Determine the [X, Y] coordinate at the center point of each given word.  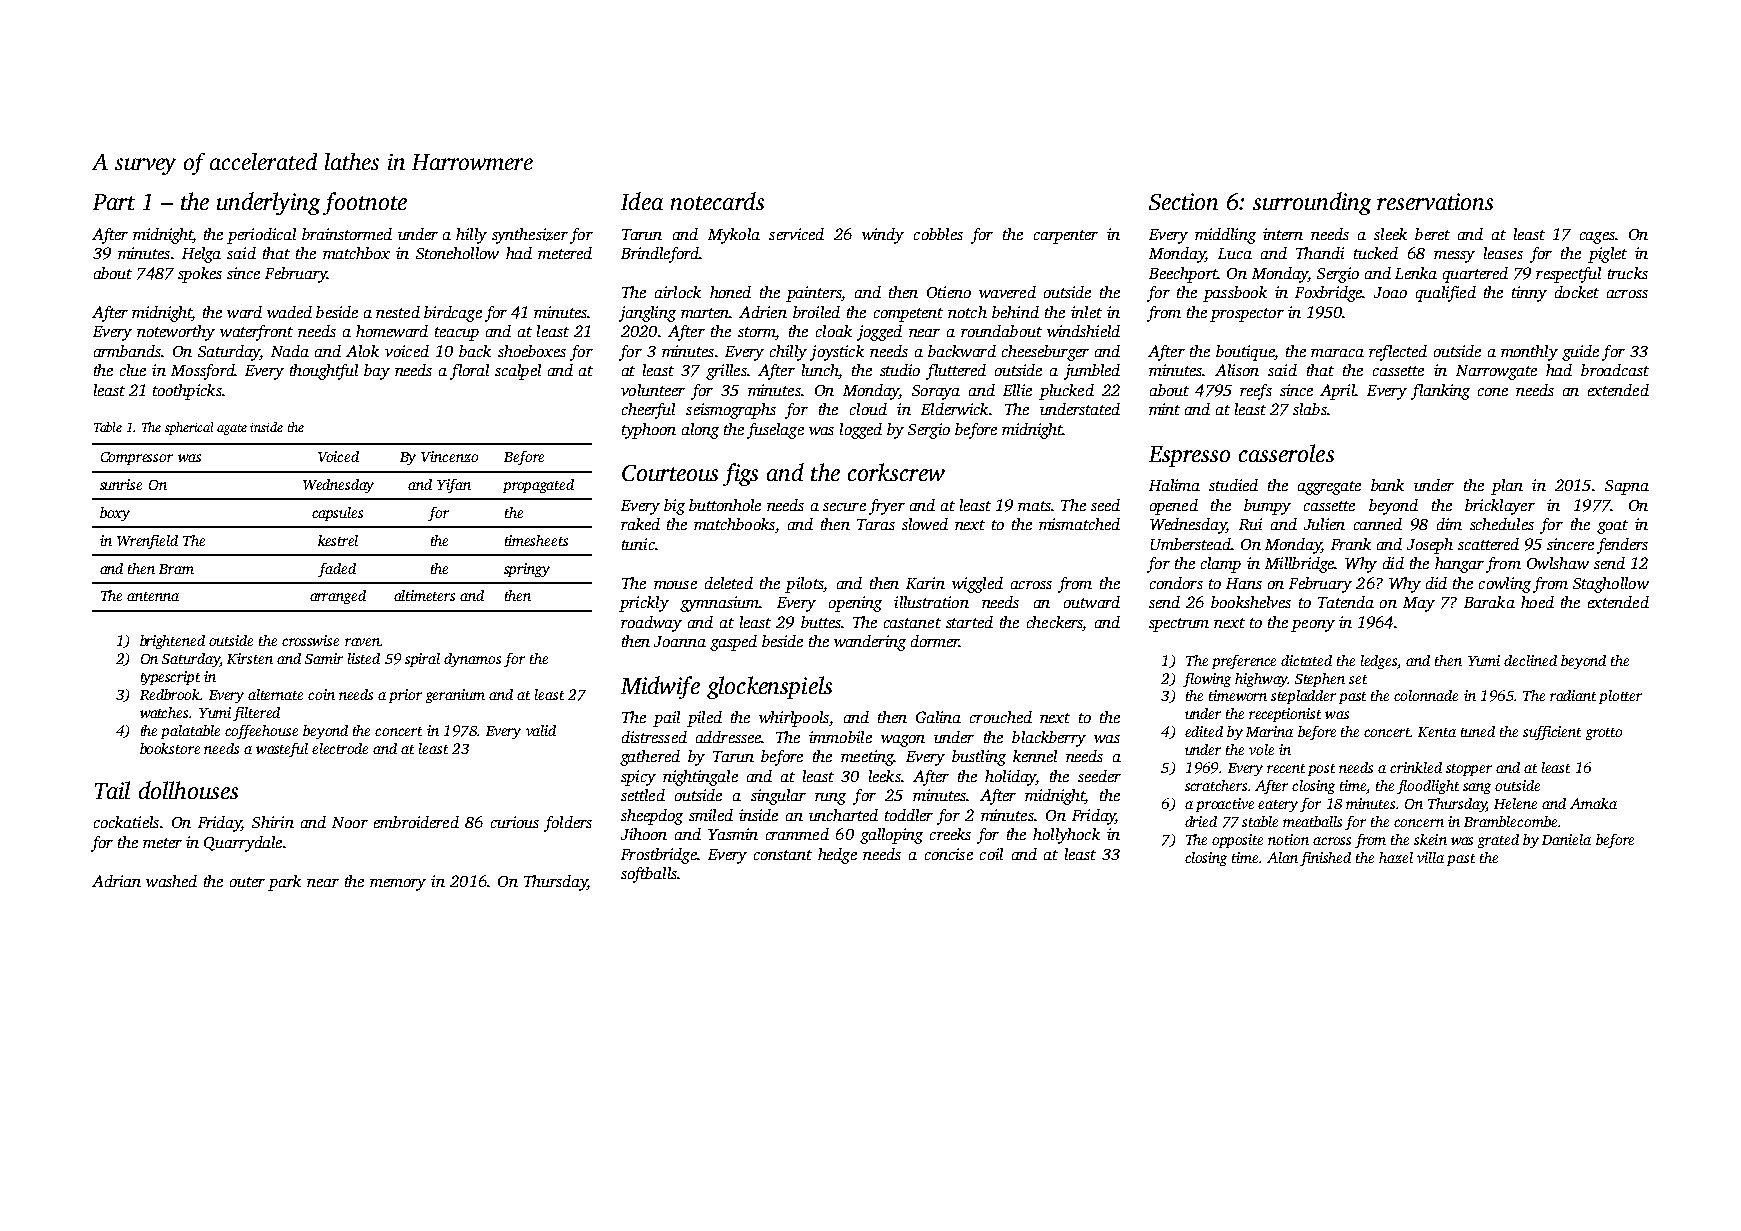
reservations [1435, 201]
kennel [1035, 756]
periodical [261, 236]
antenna [153, 596]
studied [1233, 485]
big [674, 507]
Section [1183, 201]
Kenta [1437, 732]
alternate [275, 694]
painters [813, 294]
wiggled [977, 585]
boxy [115, 514]
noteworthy [176, 333]
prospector [1247, 315]
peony [1313, 626]
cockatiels [126, 822]
